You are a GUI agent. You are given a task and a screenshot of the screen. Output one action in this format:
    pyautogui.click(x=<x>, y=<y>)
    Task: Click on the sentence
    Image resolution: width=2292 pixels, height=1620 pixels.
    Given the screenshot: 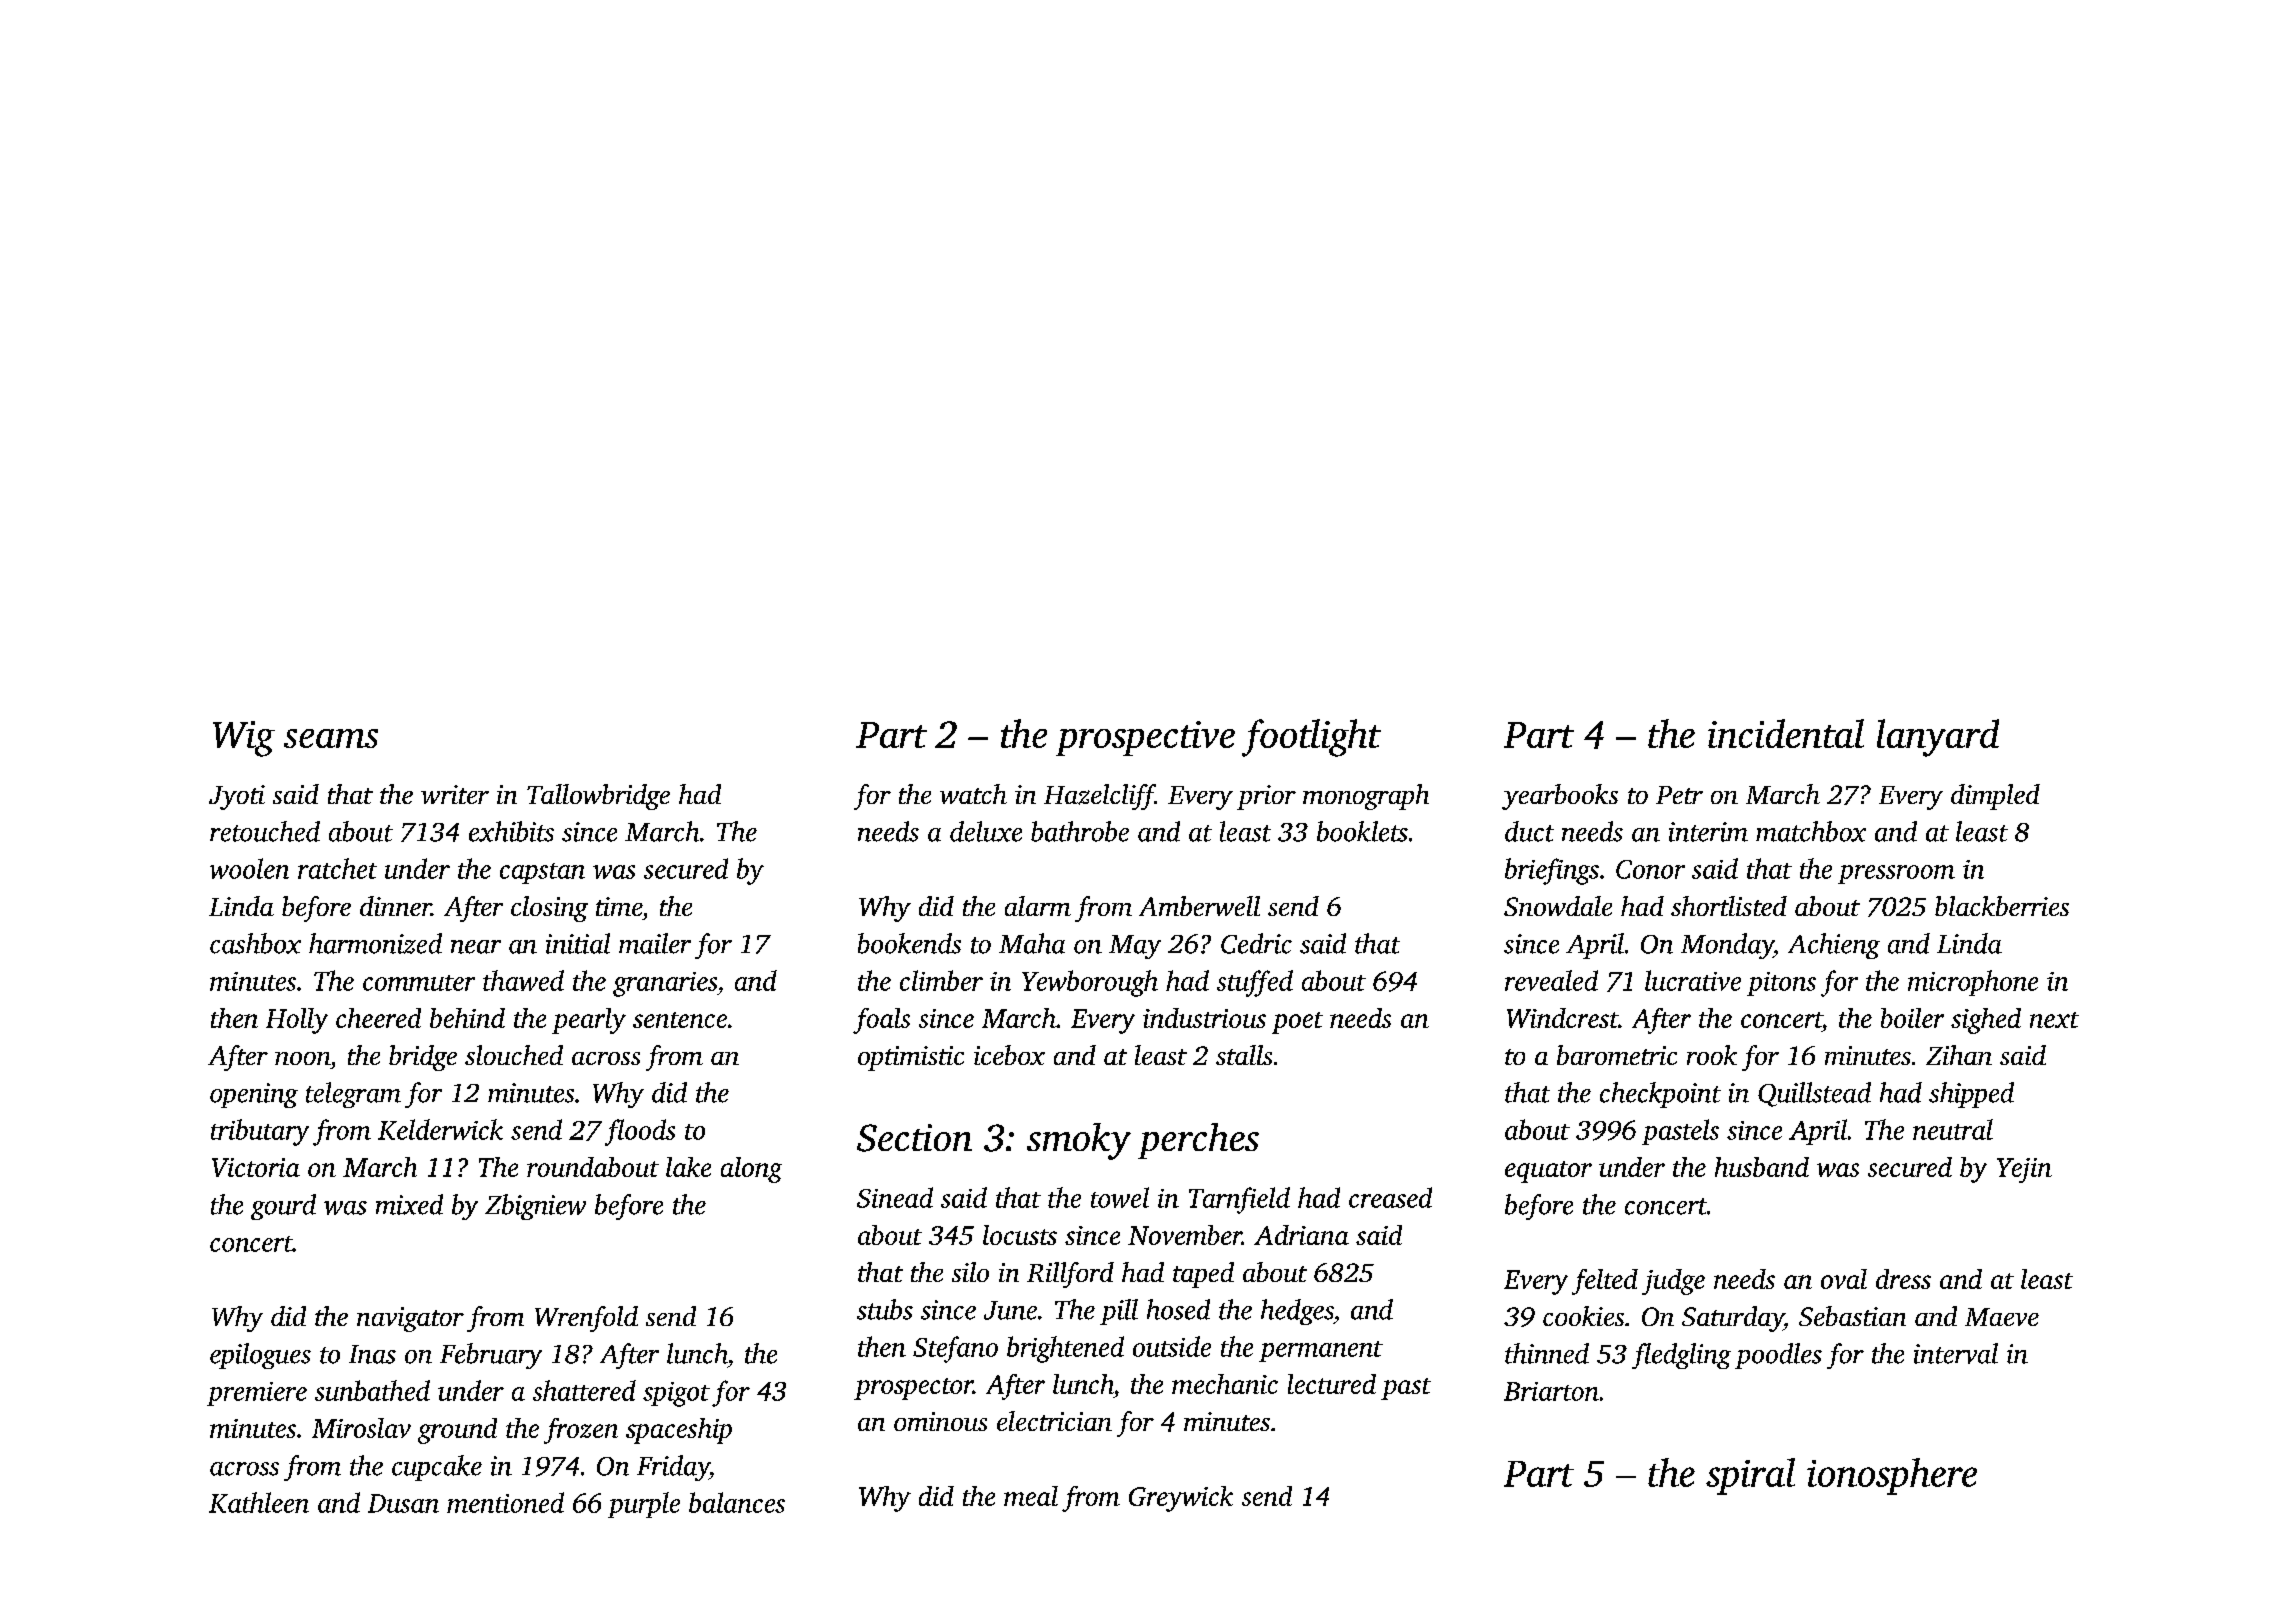 What is the action you would take?
    pyautogui.click(x=680, y=1020)
